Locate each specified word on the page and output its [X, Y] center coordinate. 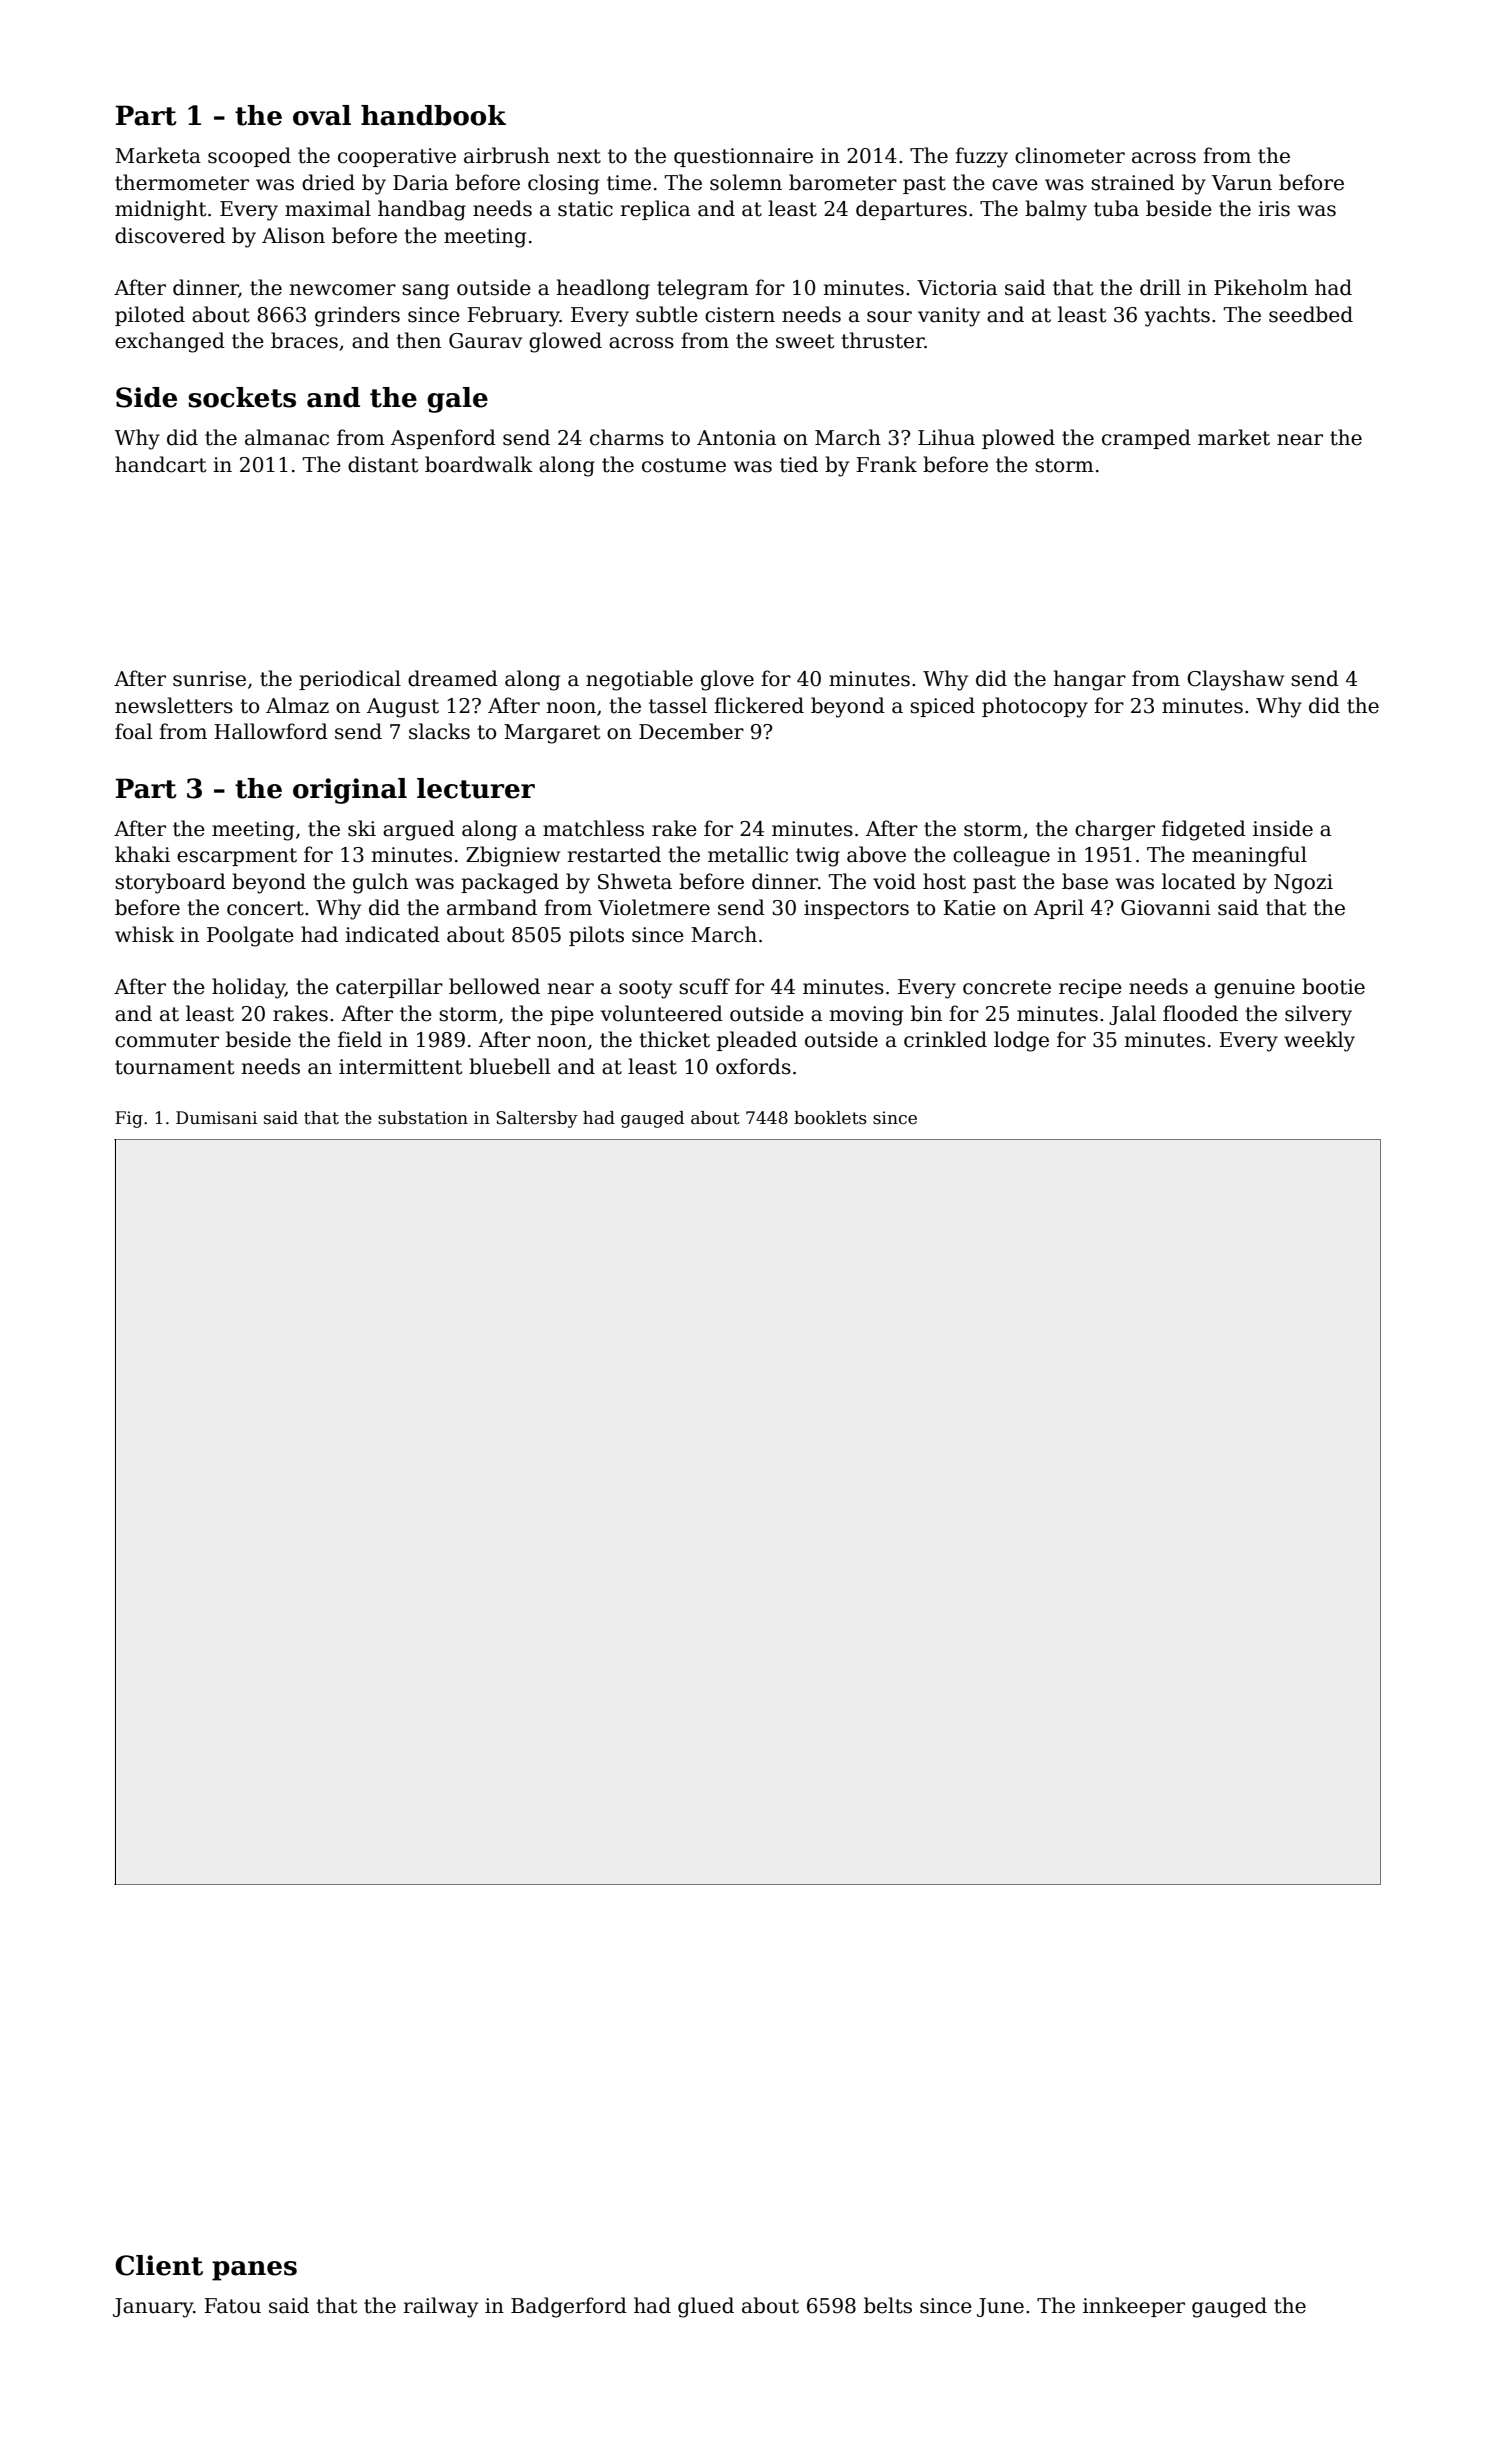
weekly [1319, 1041]
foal [134, 731]
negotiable [639, 680]
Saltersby [537, 1119]
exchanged [170, 342]
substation [423, 1118]
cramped [1146, 439]
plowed [1018, 439]
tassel [678, 705]
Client [159, 2265]
